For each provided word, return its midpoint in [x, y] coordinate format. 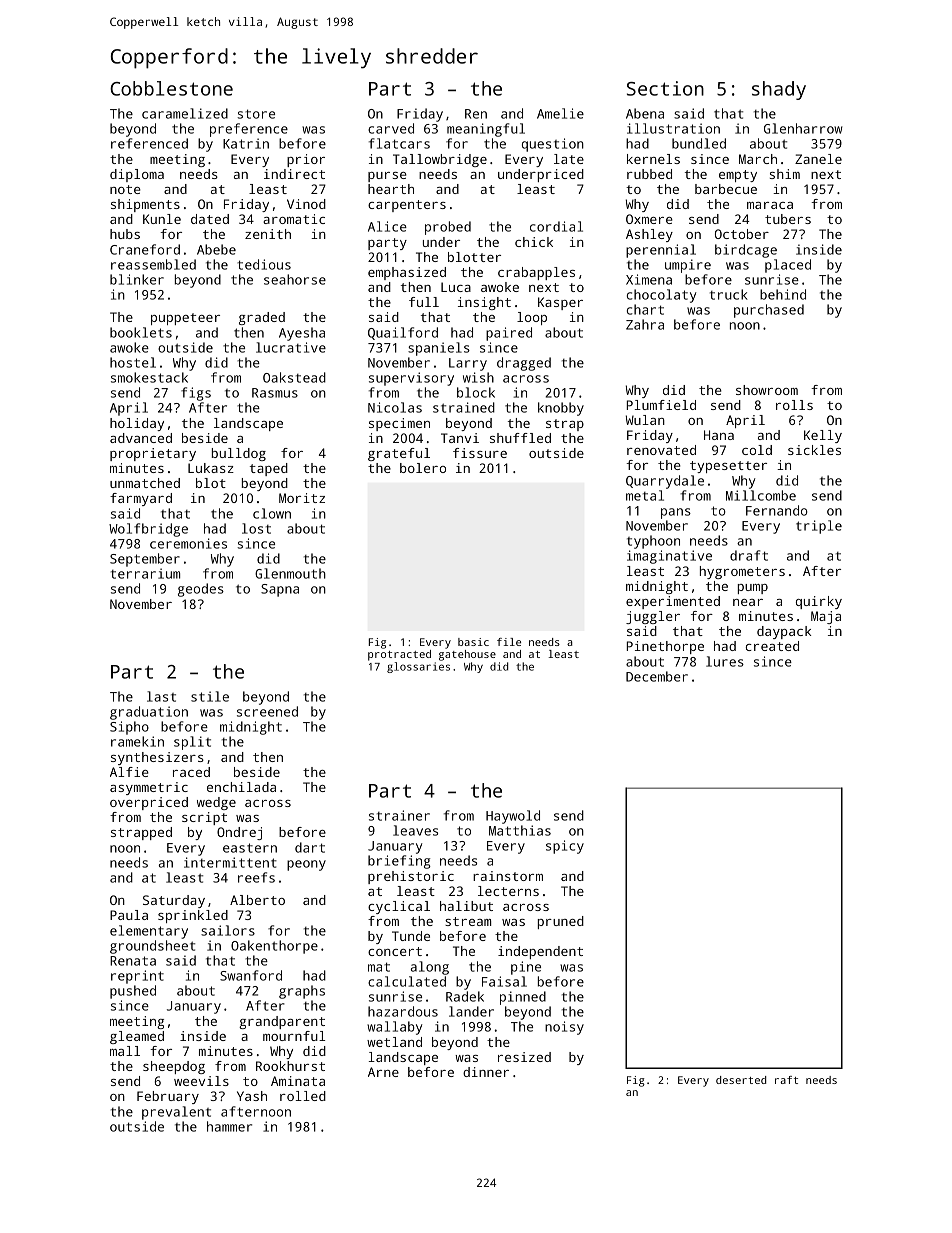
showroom [767, 390]
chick [534, 242]
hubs [125, 234]
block [476, 392]
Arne [383, 1072]
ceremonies [188, 543]
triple [819, 527]
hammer [229, 1126]
